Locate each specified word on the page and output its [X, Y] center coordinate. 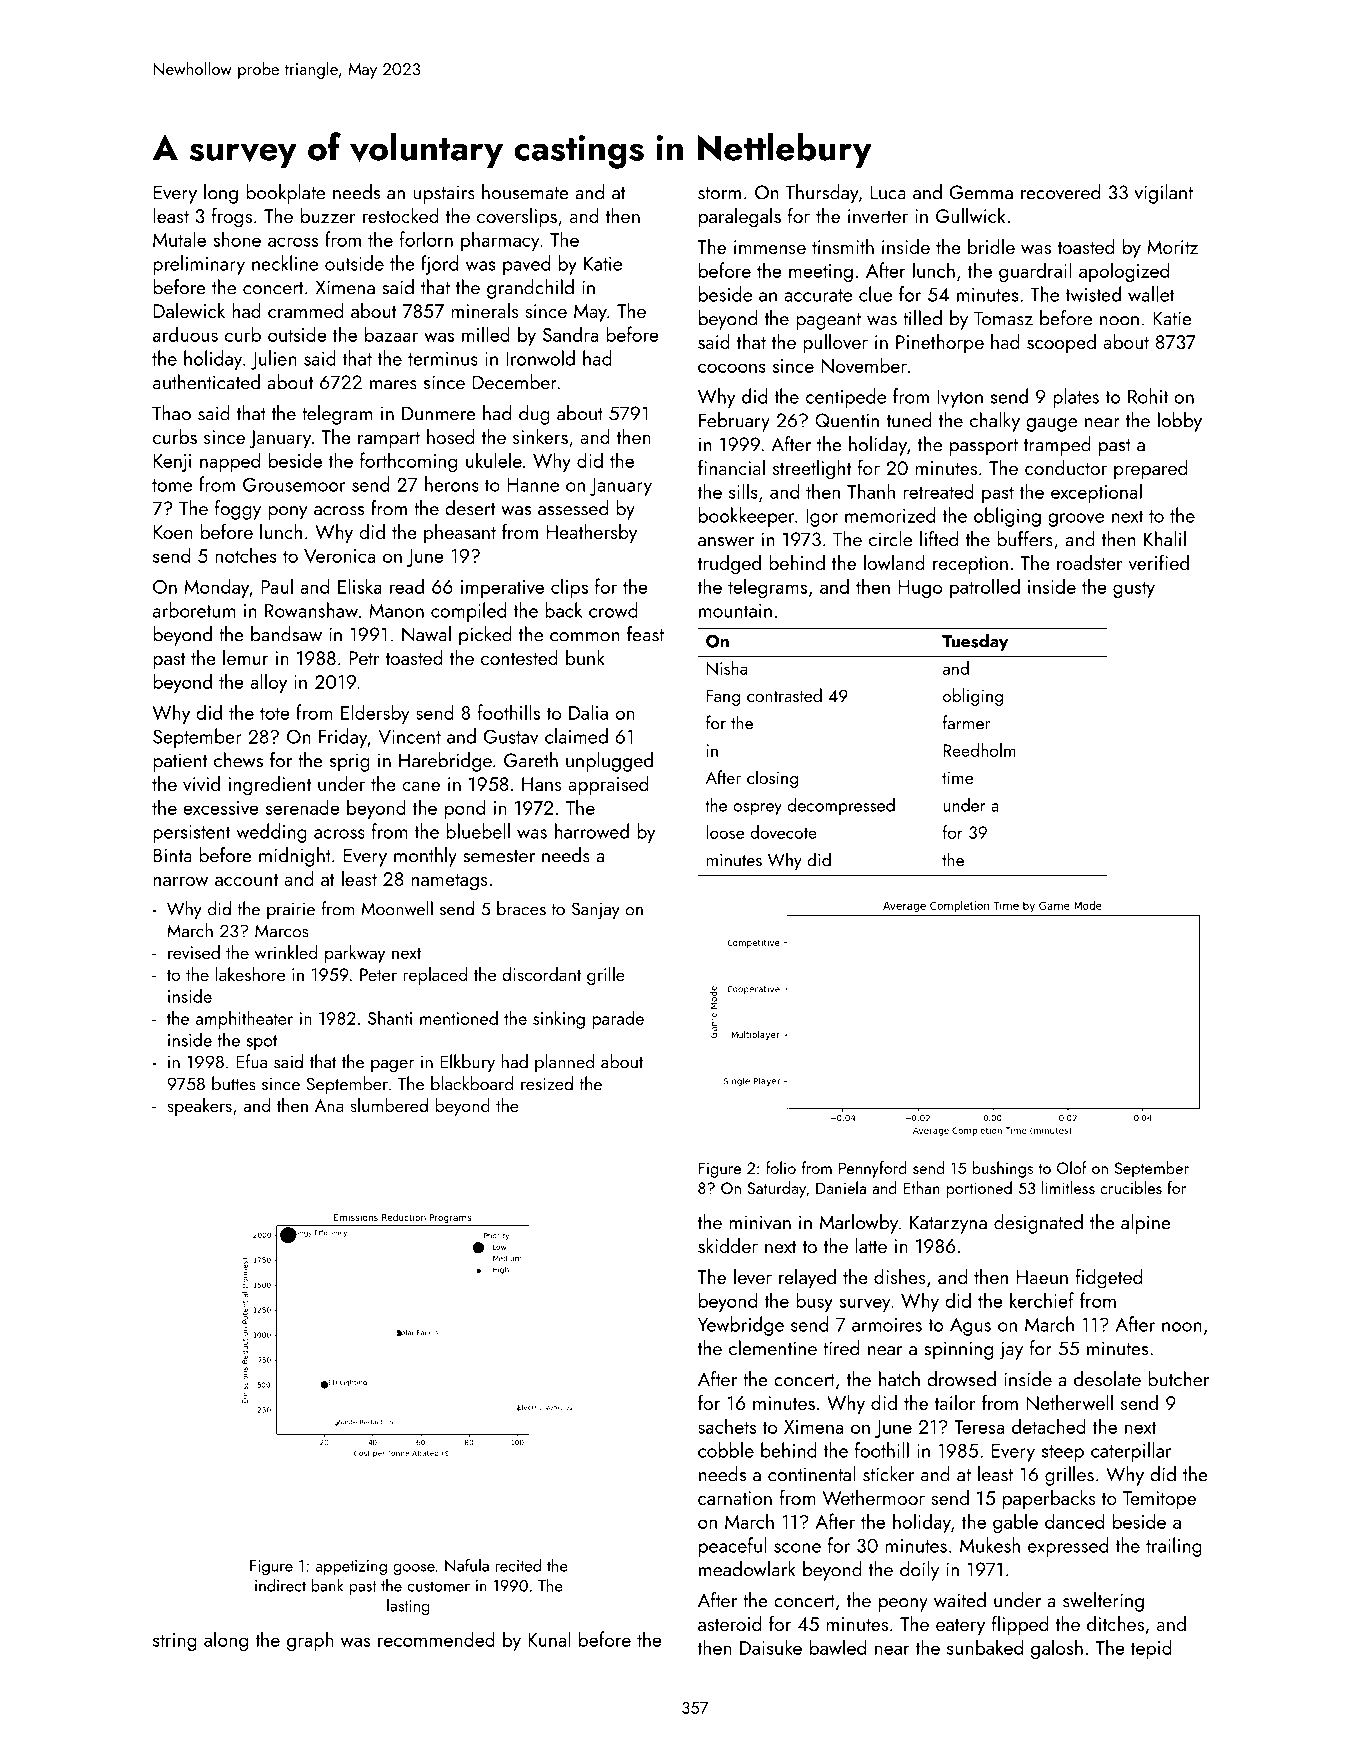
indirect [280, 1585]
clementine [773, 1348]
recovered [1060, 192]
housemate [525, 192]
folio [781, 1167]
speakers [199, 1107]
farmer [966, 722]
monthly [425, 857]
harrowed [592, 831]
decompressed [841, 807]
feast [645, 634]
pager [392, 1066]
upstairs [444, 194]
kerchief [1042, 1300]
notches [246, 555]
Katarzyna [948, 1224]
